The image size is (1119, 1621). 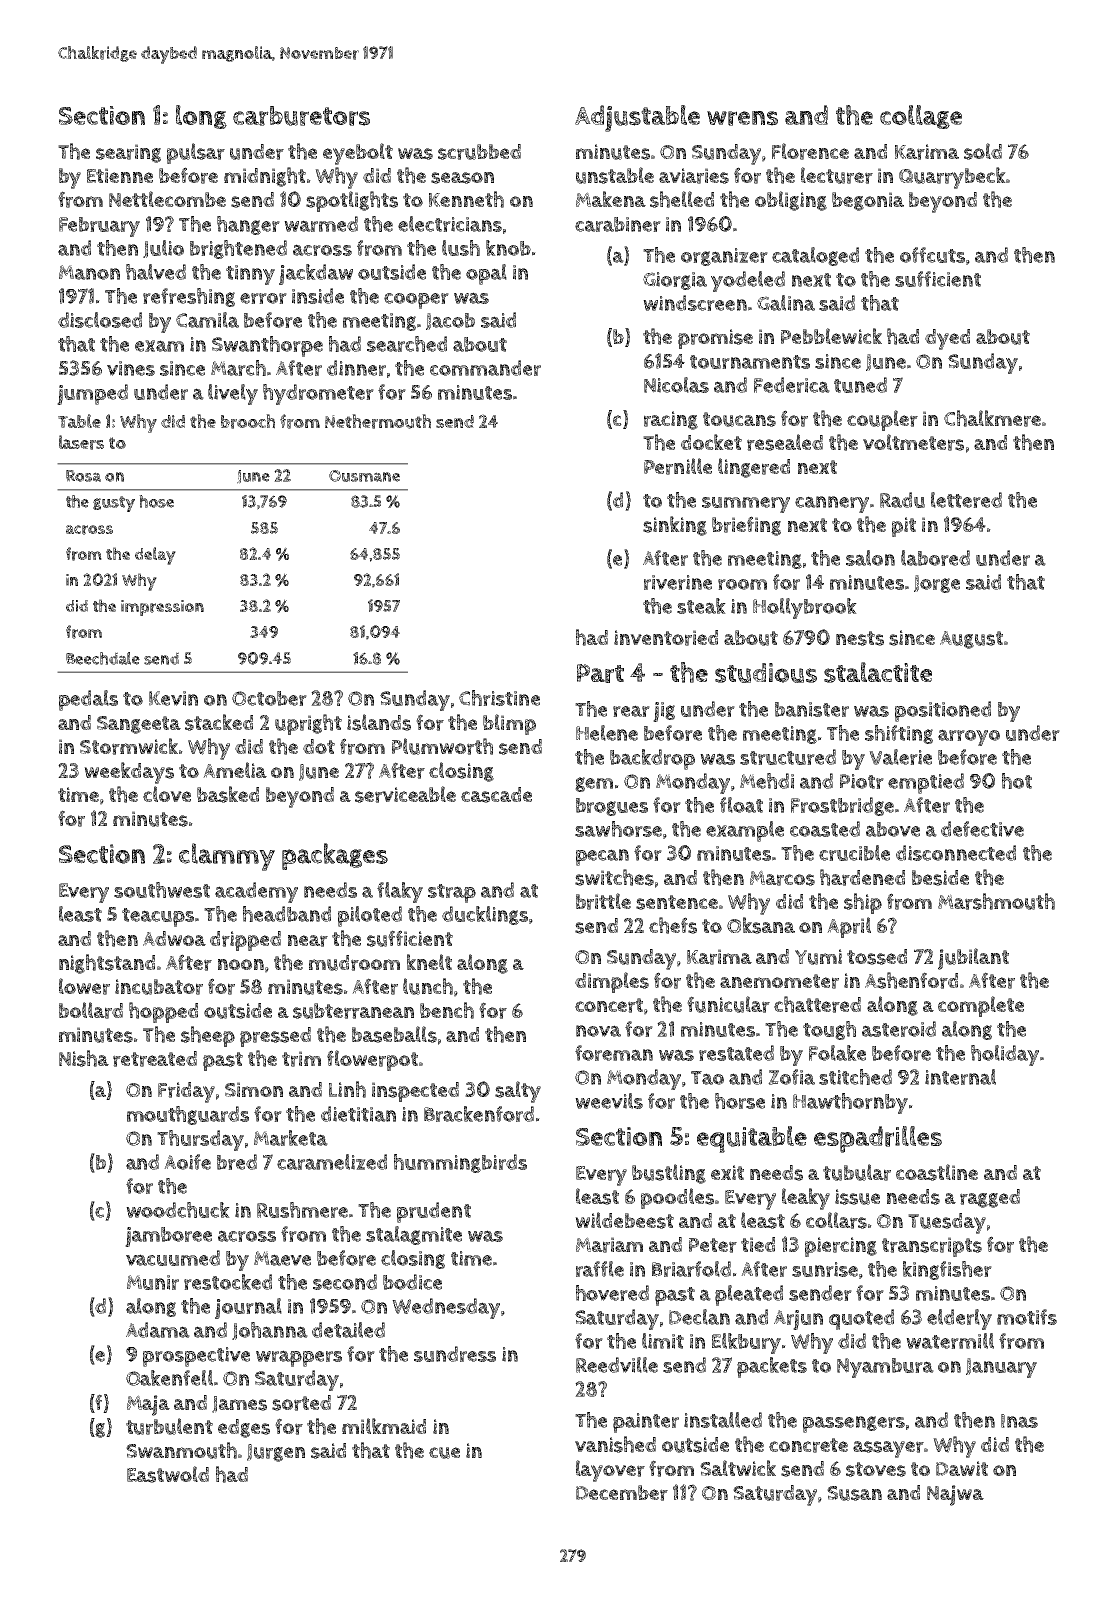 I want to click on piloted, so click(x=370, y=916).
